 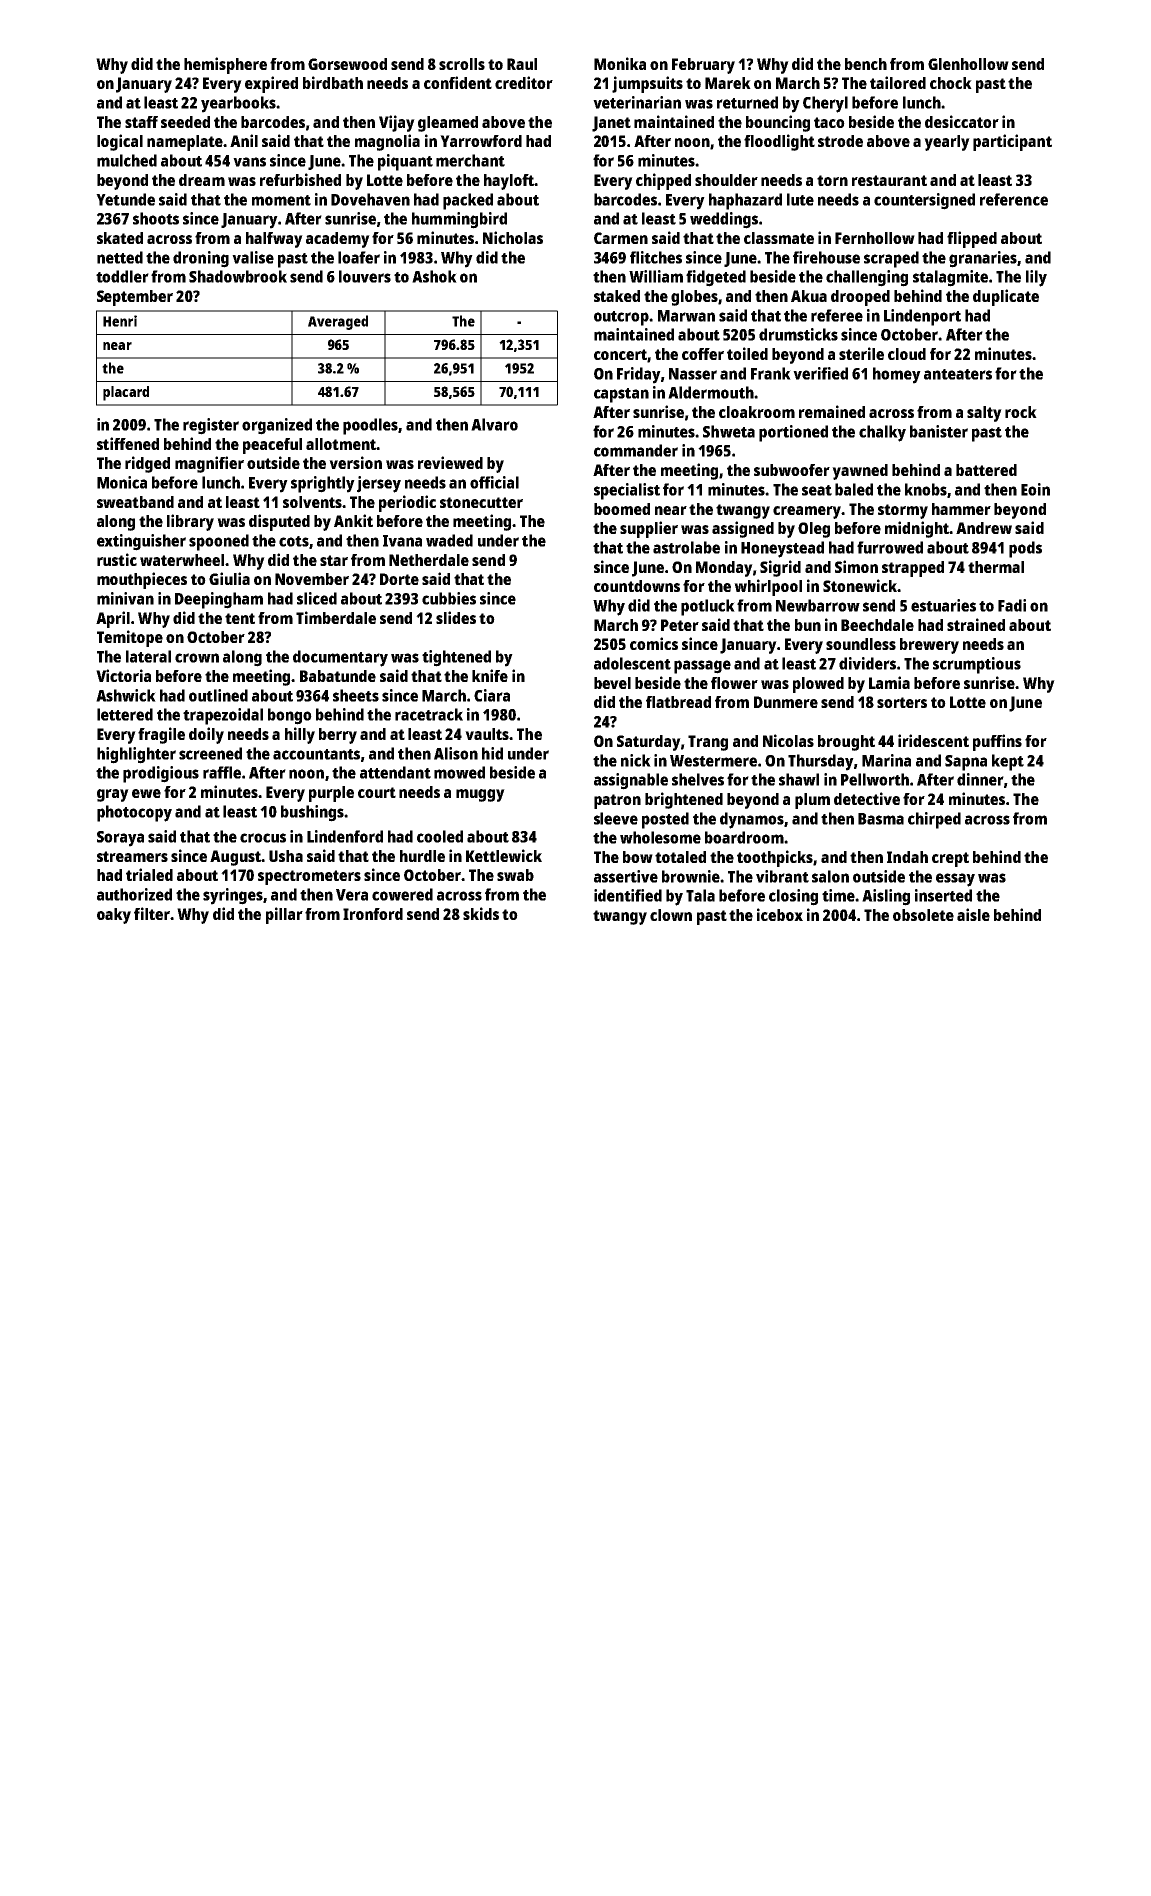 What do you see at coordinates (1012, 605) in the screenshot?
I see `Fadi` at bounding box center [1012, 605].
